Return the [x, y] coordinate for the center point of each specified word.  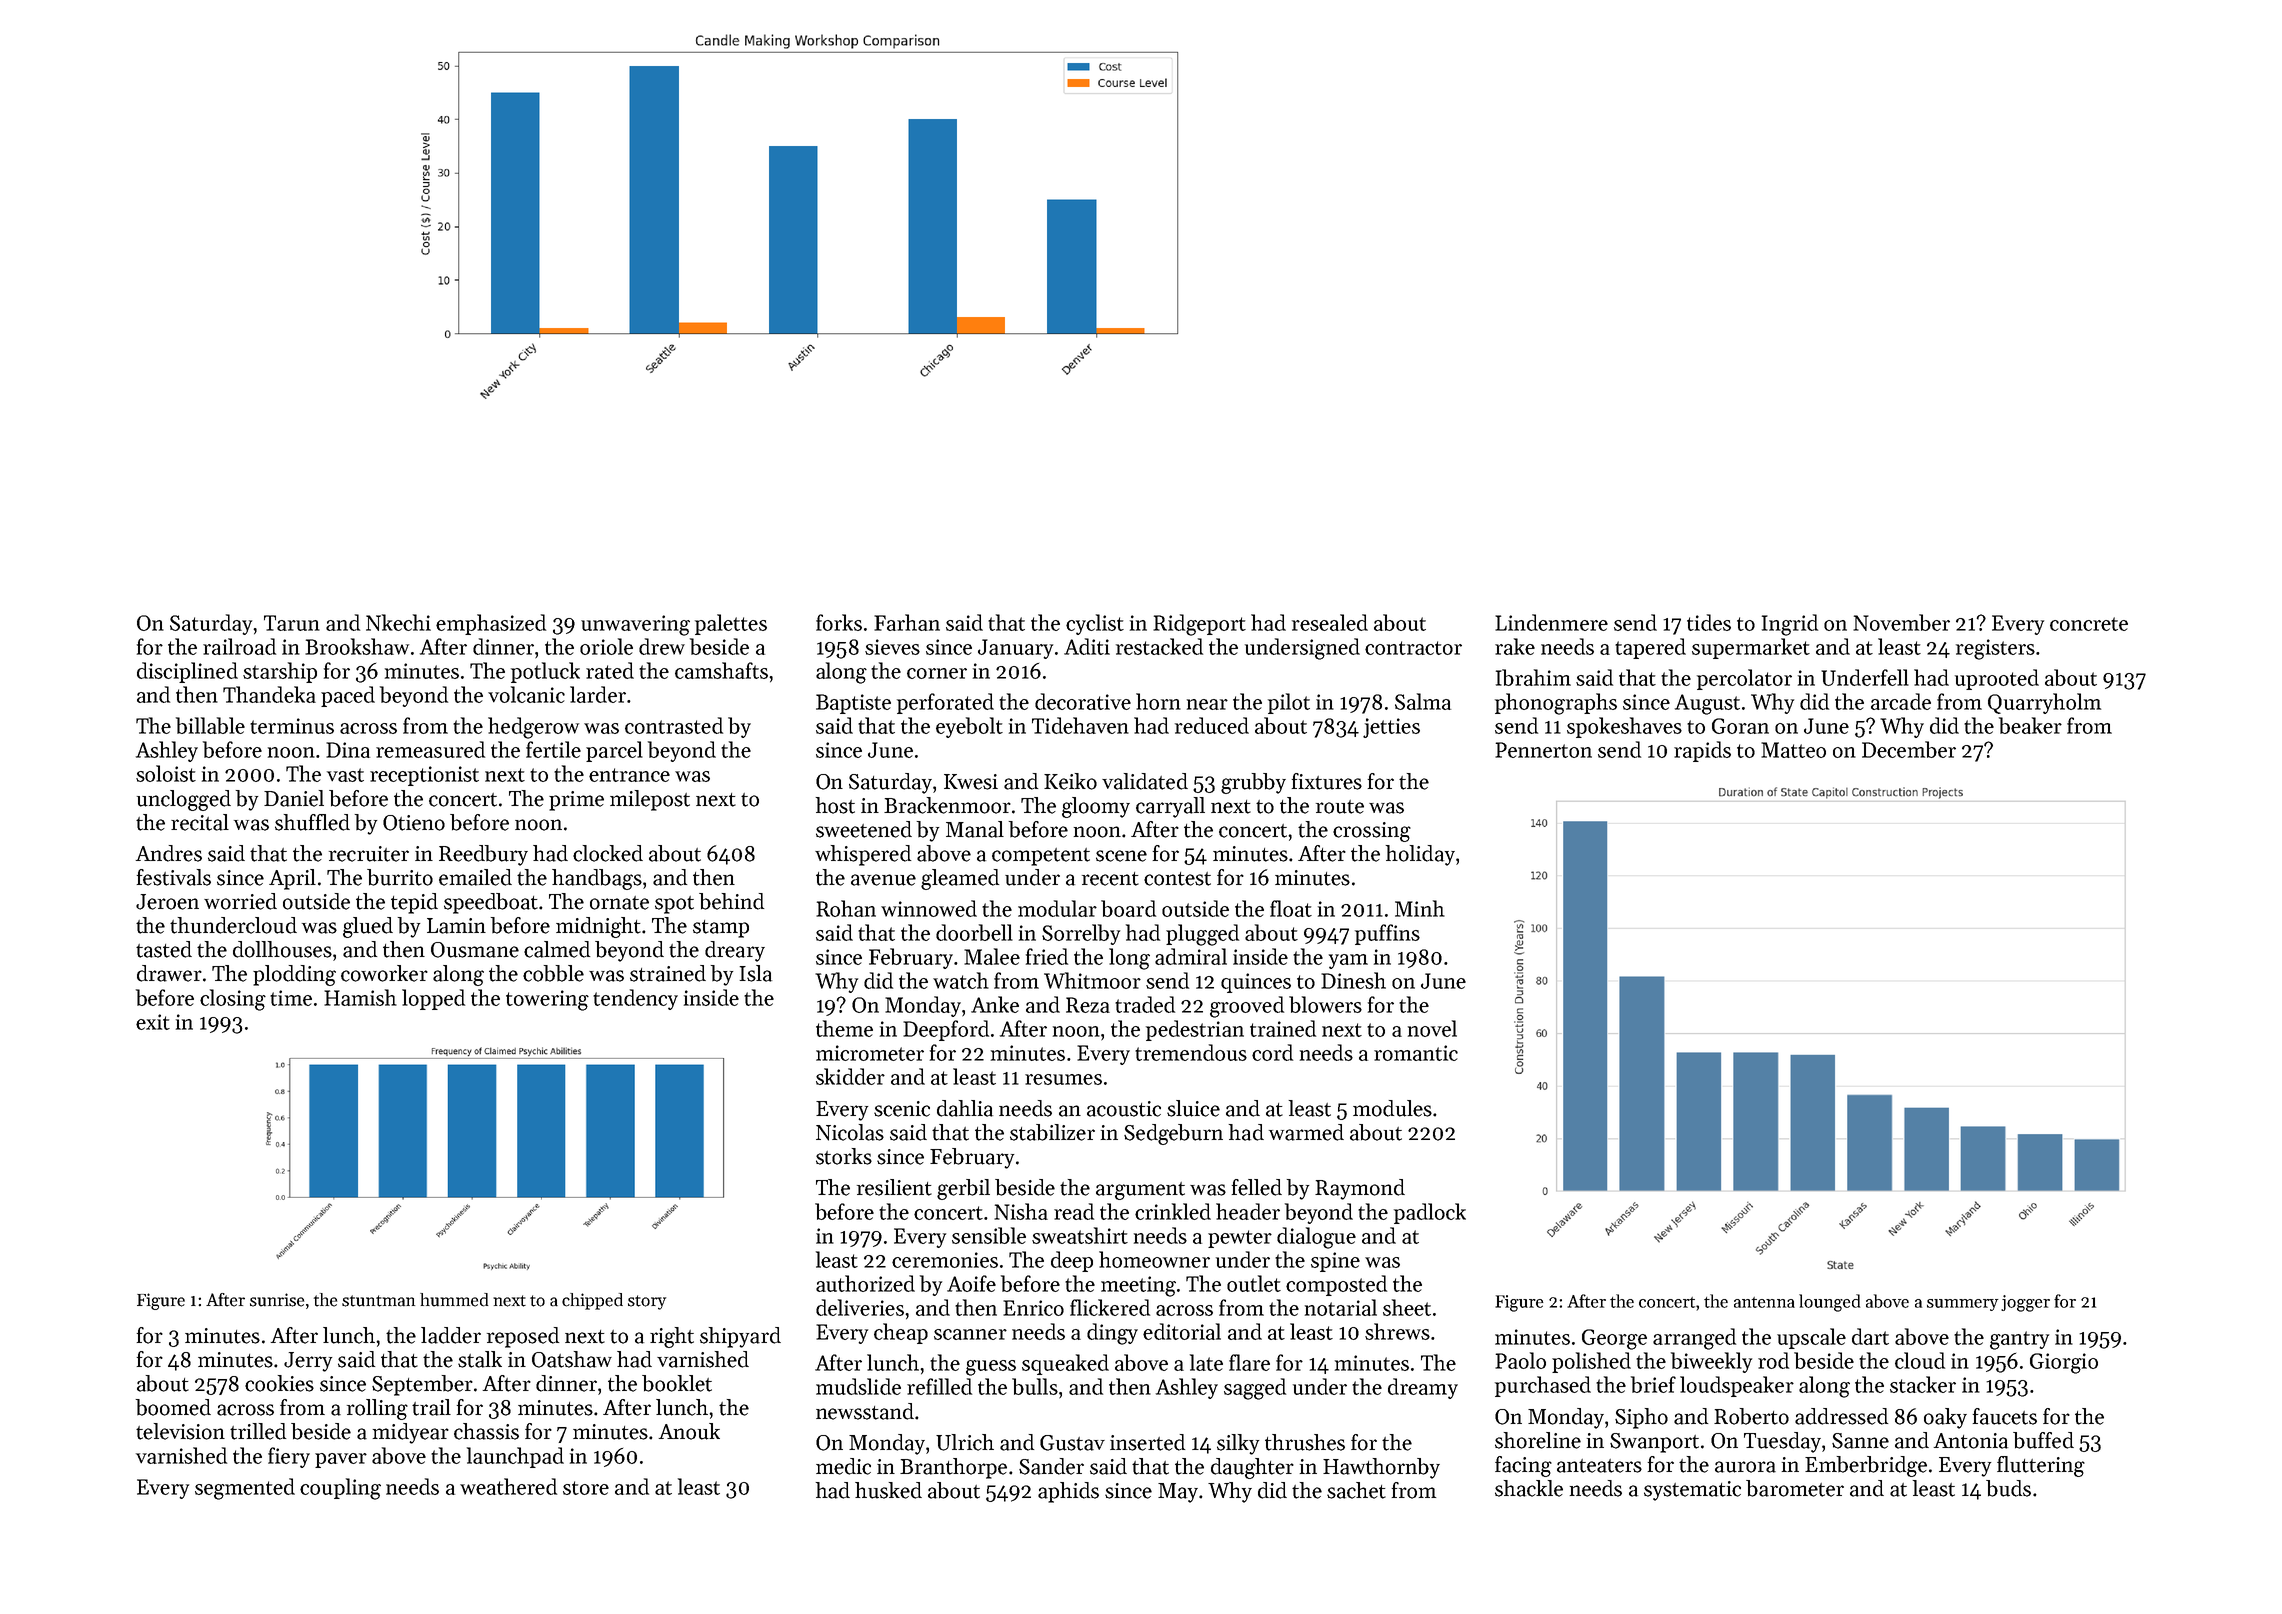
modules [1392, 1108]
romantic [1416, 1053]
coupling [340, 1489]
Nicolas [850, 1132]
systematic [1692, 1491]
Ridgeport [1199, 625]
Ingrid [1790, 625]
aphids [1068, 1492]
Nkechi [398, 622]
